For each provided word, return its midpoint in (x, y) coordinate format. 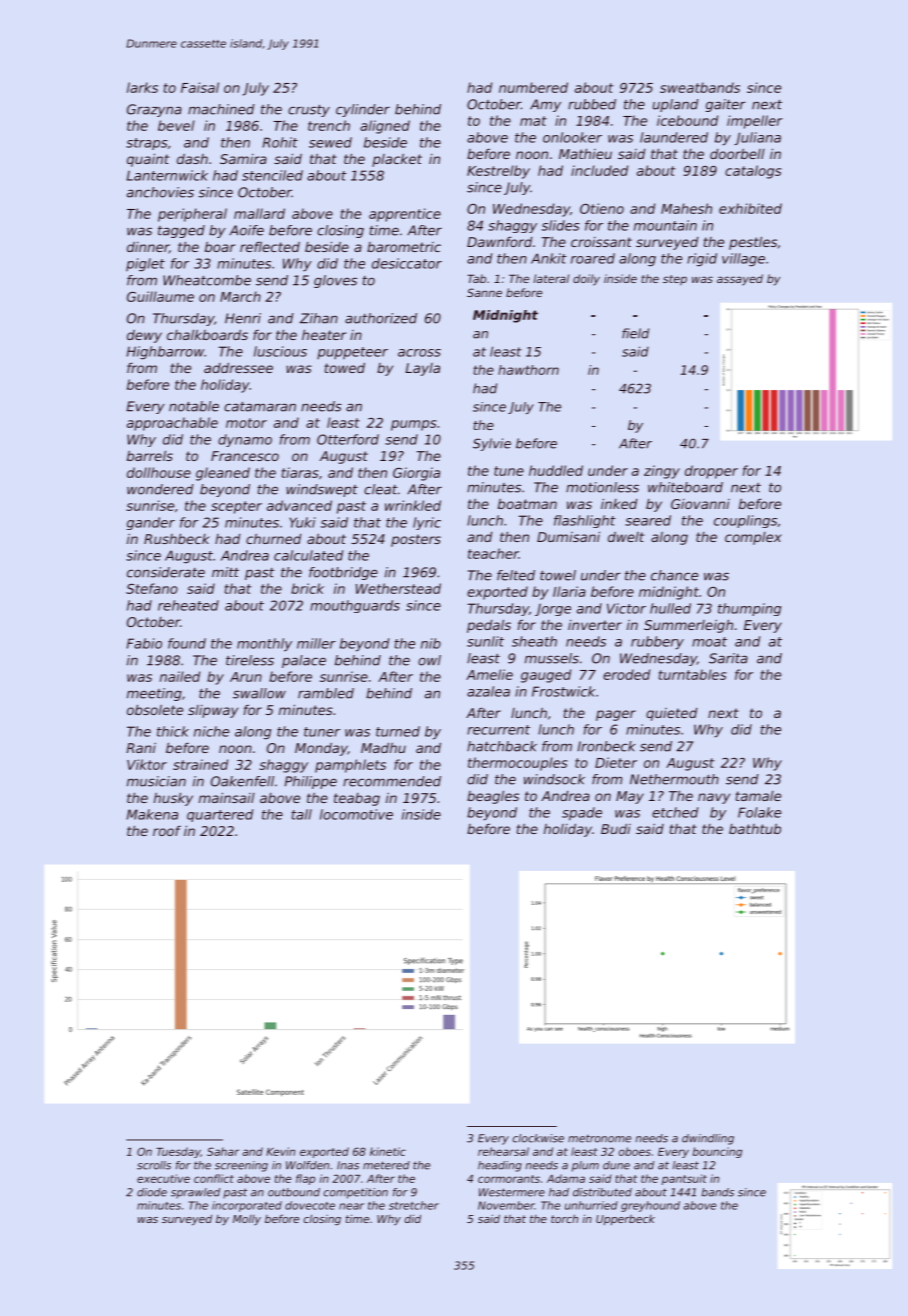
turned (398, 731)
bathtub (755, 829)
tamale (758, 796)
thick (173, 731)
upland (676, 105)
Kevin (280, 1151)
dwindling (708, 1139)
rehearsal (503, 1151)
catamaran (260, 407)
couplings (745, 521)
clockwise (538, 1138)
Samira (243, 159)
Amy (545, 105)
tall (301, 814)
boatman (527, 504)
